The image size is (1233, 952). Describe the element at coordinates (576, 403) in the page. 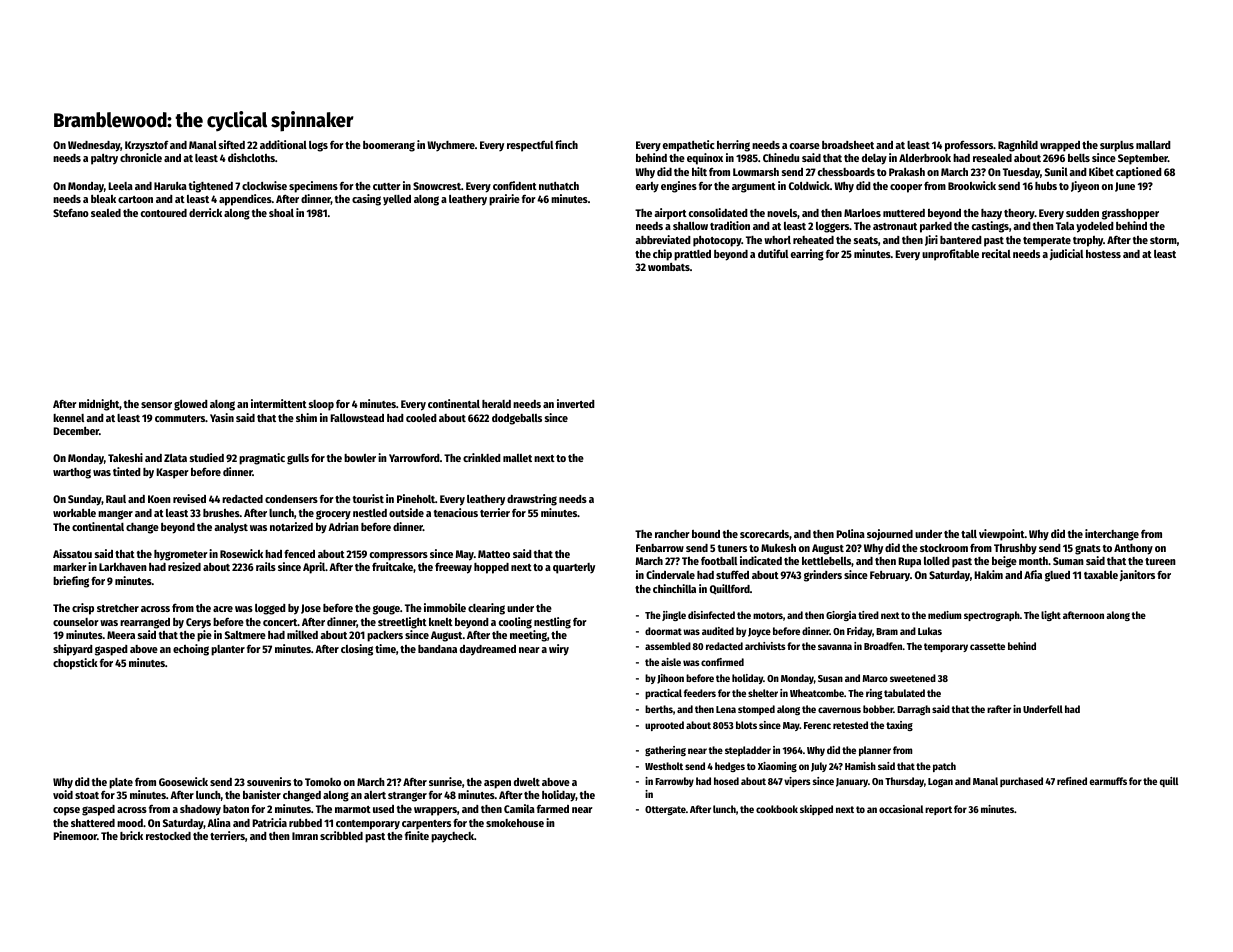

I see `inverted` at that location.
